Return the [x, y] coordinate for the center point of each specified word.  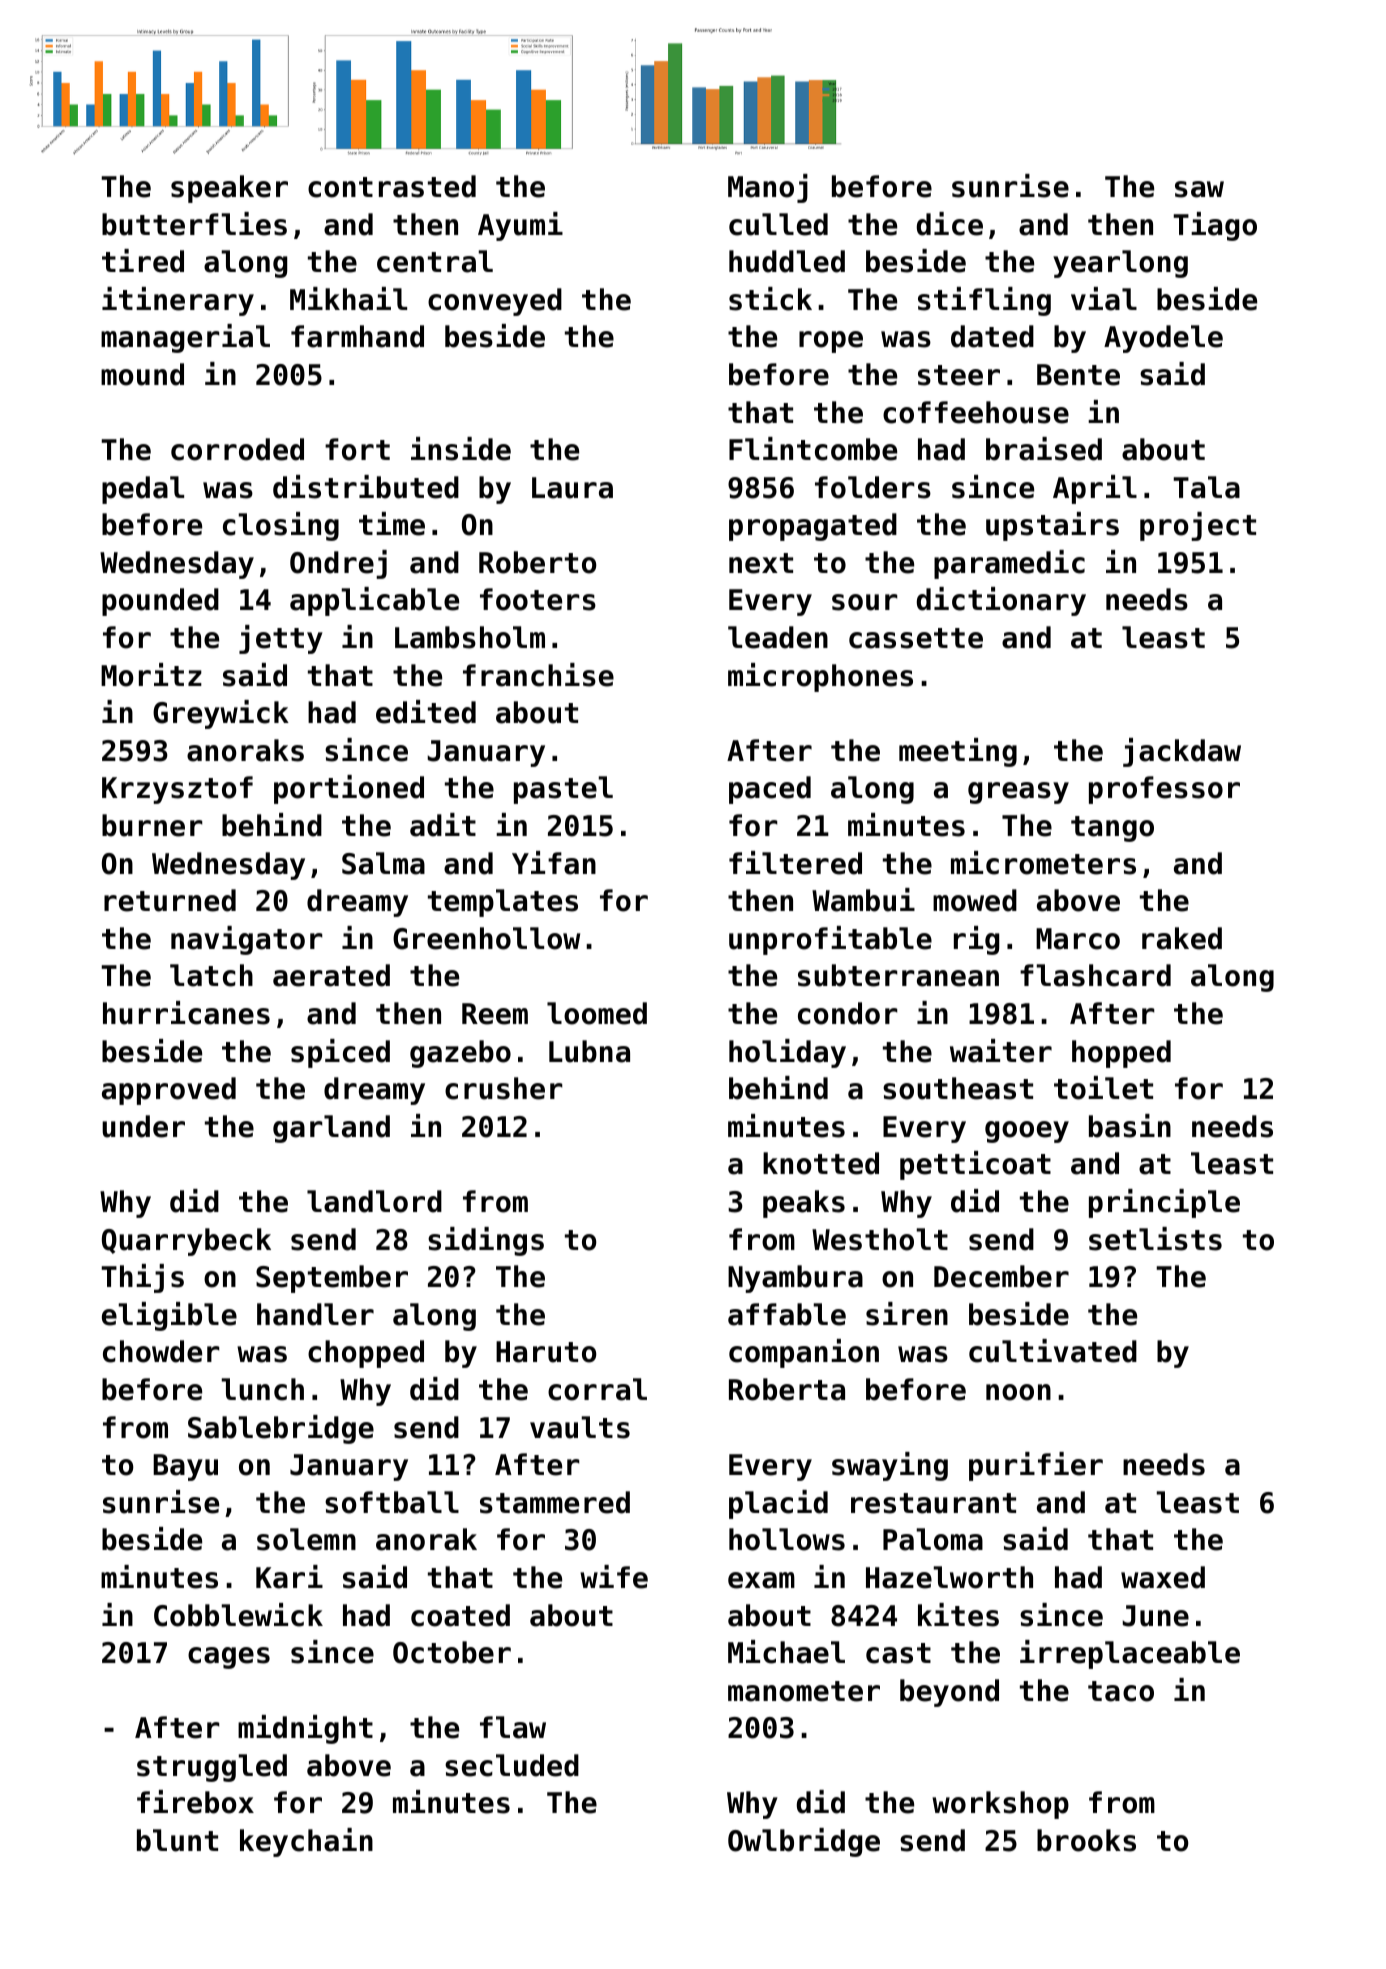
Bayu [185, 1467]
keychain [306, 1842]
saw [1199, 189]
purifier [1036, 1466]
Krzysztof [177, 790]
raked [1182, 938]
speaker [229, 189]
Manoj [768, 188]
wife [614, 1577]
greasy [1018, 793]
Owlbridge [804, 1842]
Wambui [863, 900]
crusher [504, 1088]
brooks [1086, 1840]
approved [169, 1091]
